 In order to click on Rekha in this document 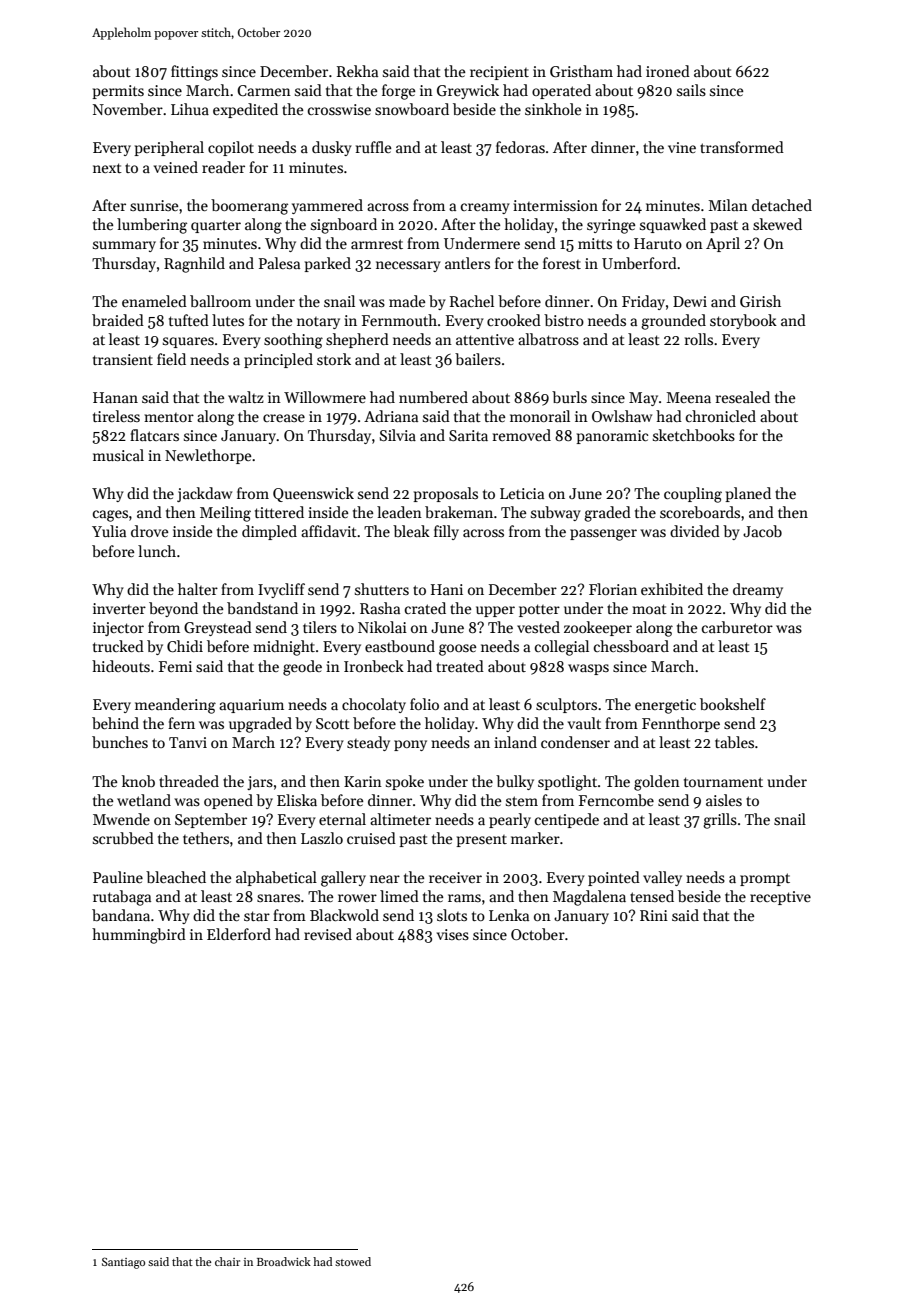, I will do `click(357, 71)`.
